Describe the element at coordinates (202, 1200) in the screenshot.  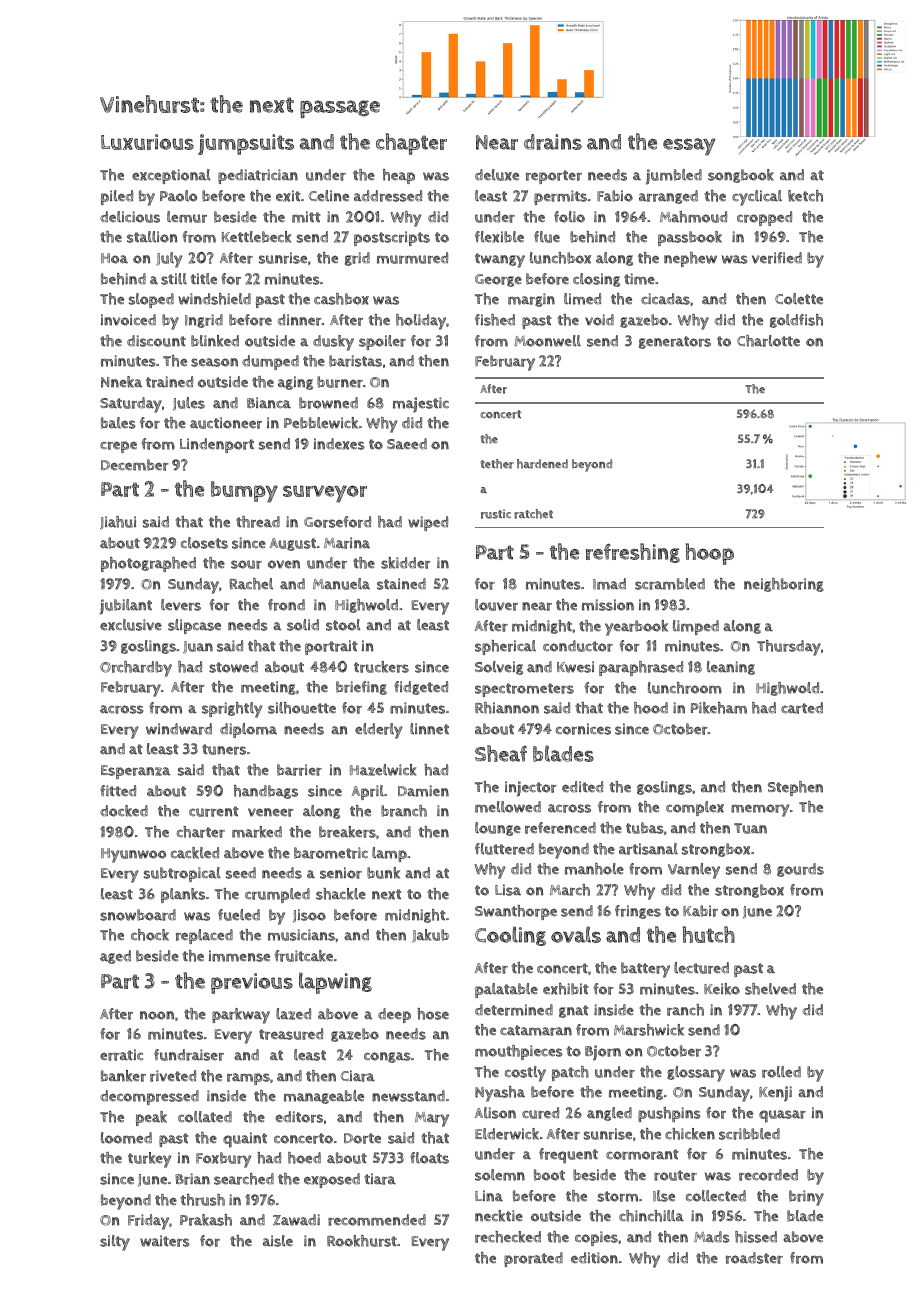
I see `thrush` at that location.
